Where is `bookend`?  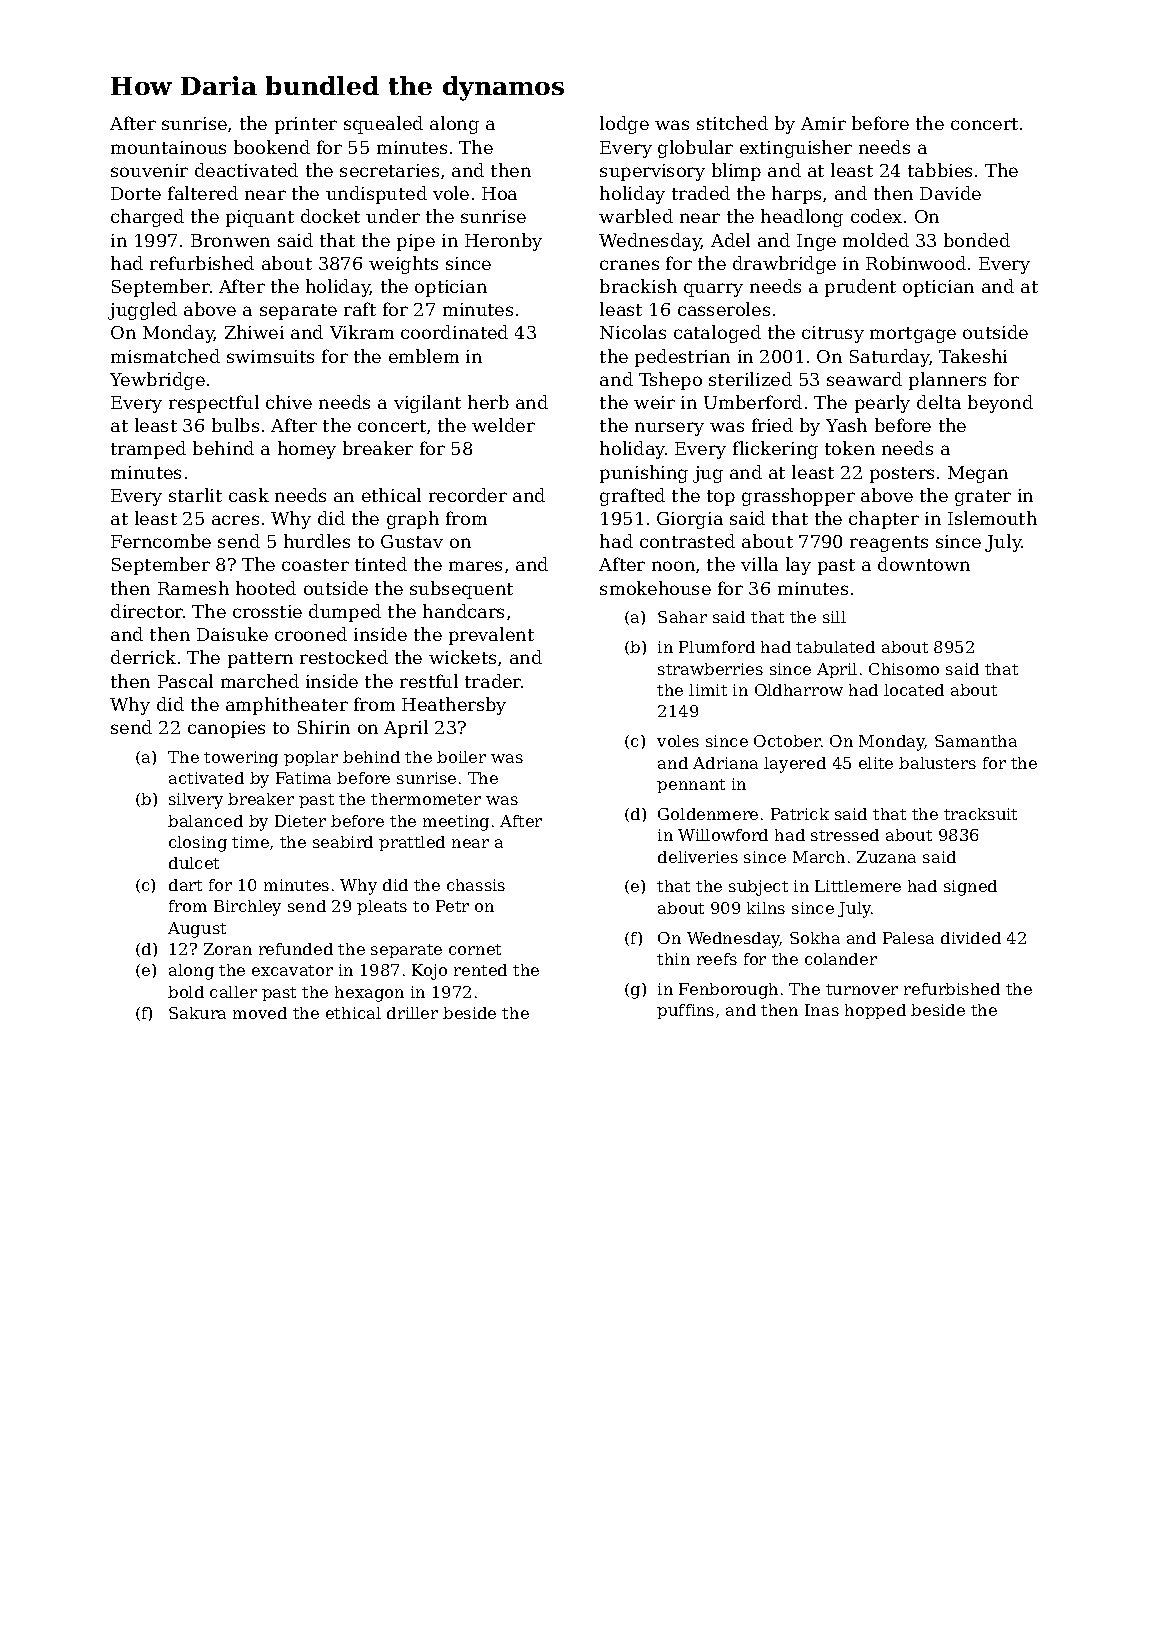
bookend is located at coordinates (272, 147).
